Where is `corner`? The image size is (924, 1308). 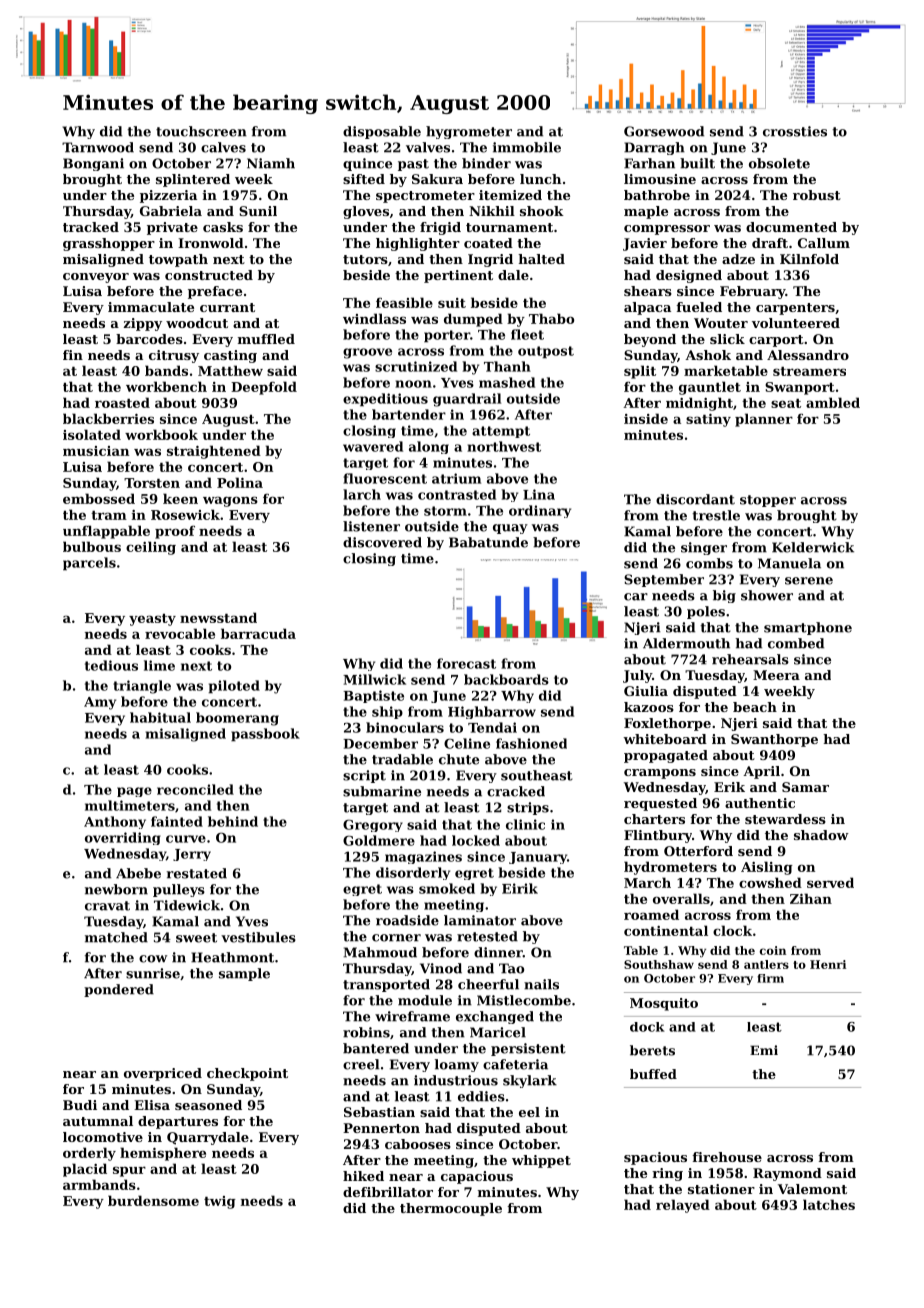
corner is located at coordinates (396, 938).
